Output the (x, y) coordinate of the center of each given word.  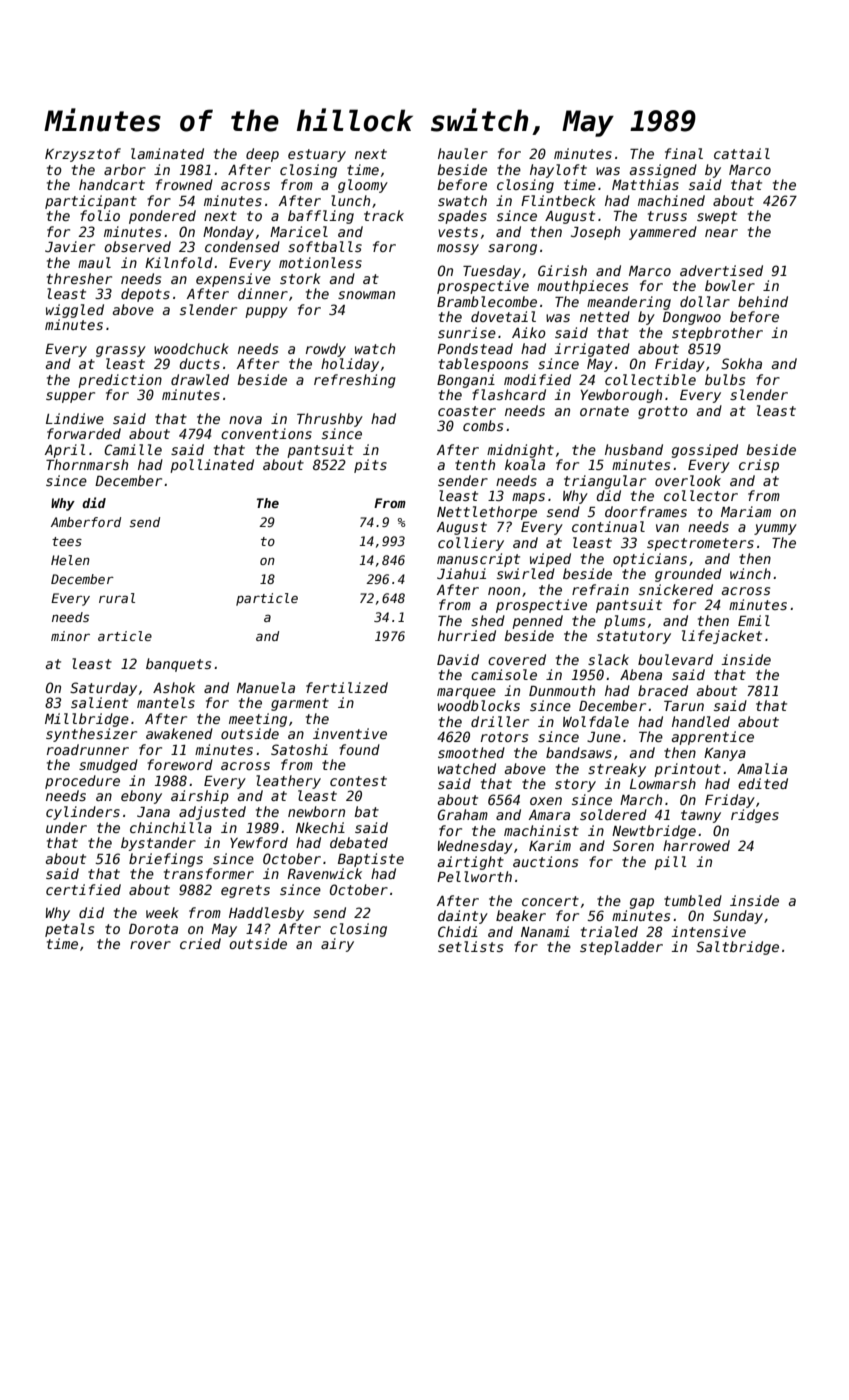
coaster (467, 411)
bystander (158, 844)
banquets (178, 665)
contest (358, 781)
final (684, 153)
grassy (121, 351)
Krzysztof (83, 155)
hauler (463, 153)
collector (701, 495)
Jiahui (461, 573)
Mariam (746, 511)
